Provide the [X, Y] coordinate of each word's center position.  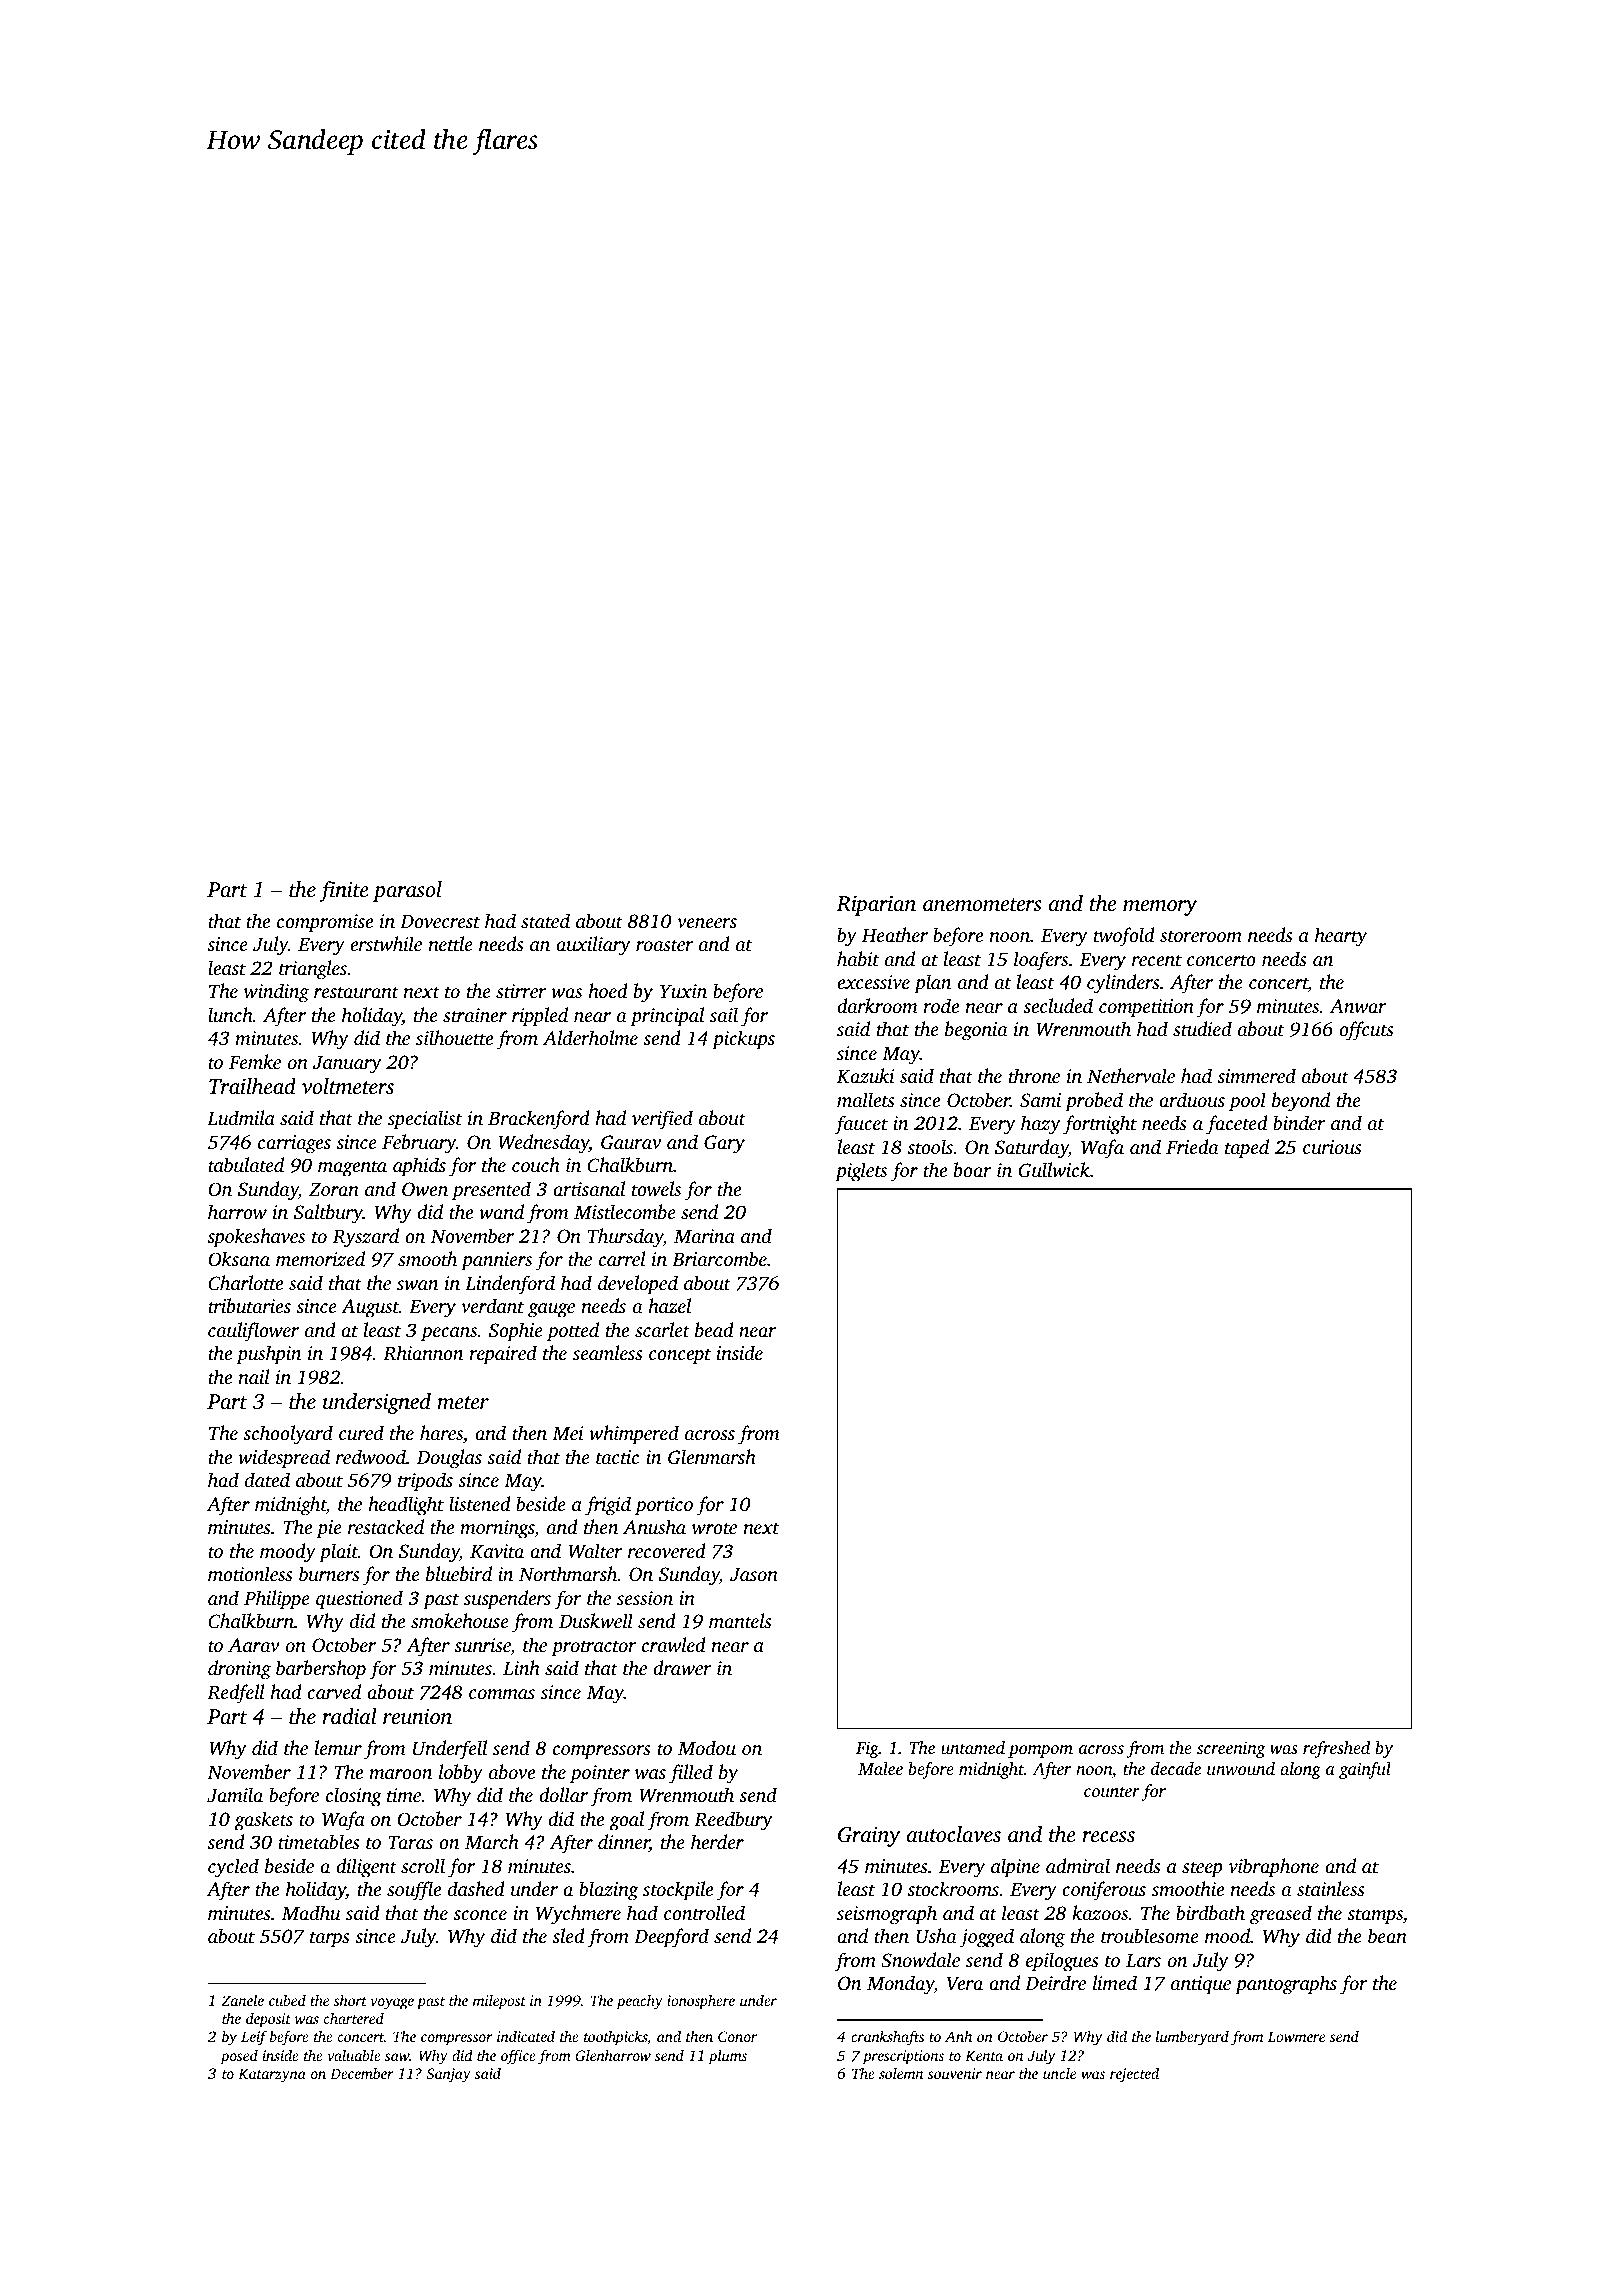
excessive [873, 982]
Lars [1143, 1960]
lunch [230, 1014]
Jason [754, 1574]
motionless [250, 1573]
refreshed [1336, 1749]
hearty [1341, 937]
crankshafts [887, 2038]
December [362, 2073]
